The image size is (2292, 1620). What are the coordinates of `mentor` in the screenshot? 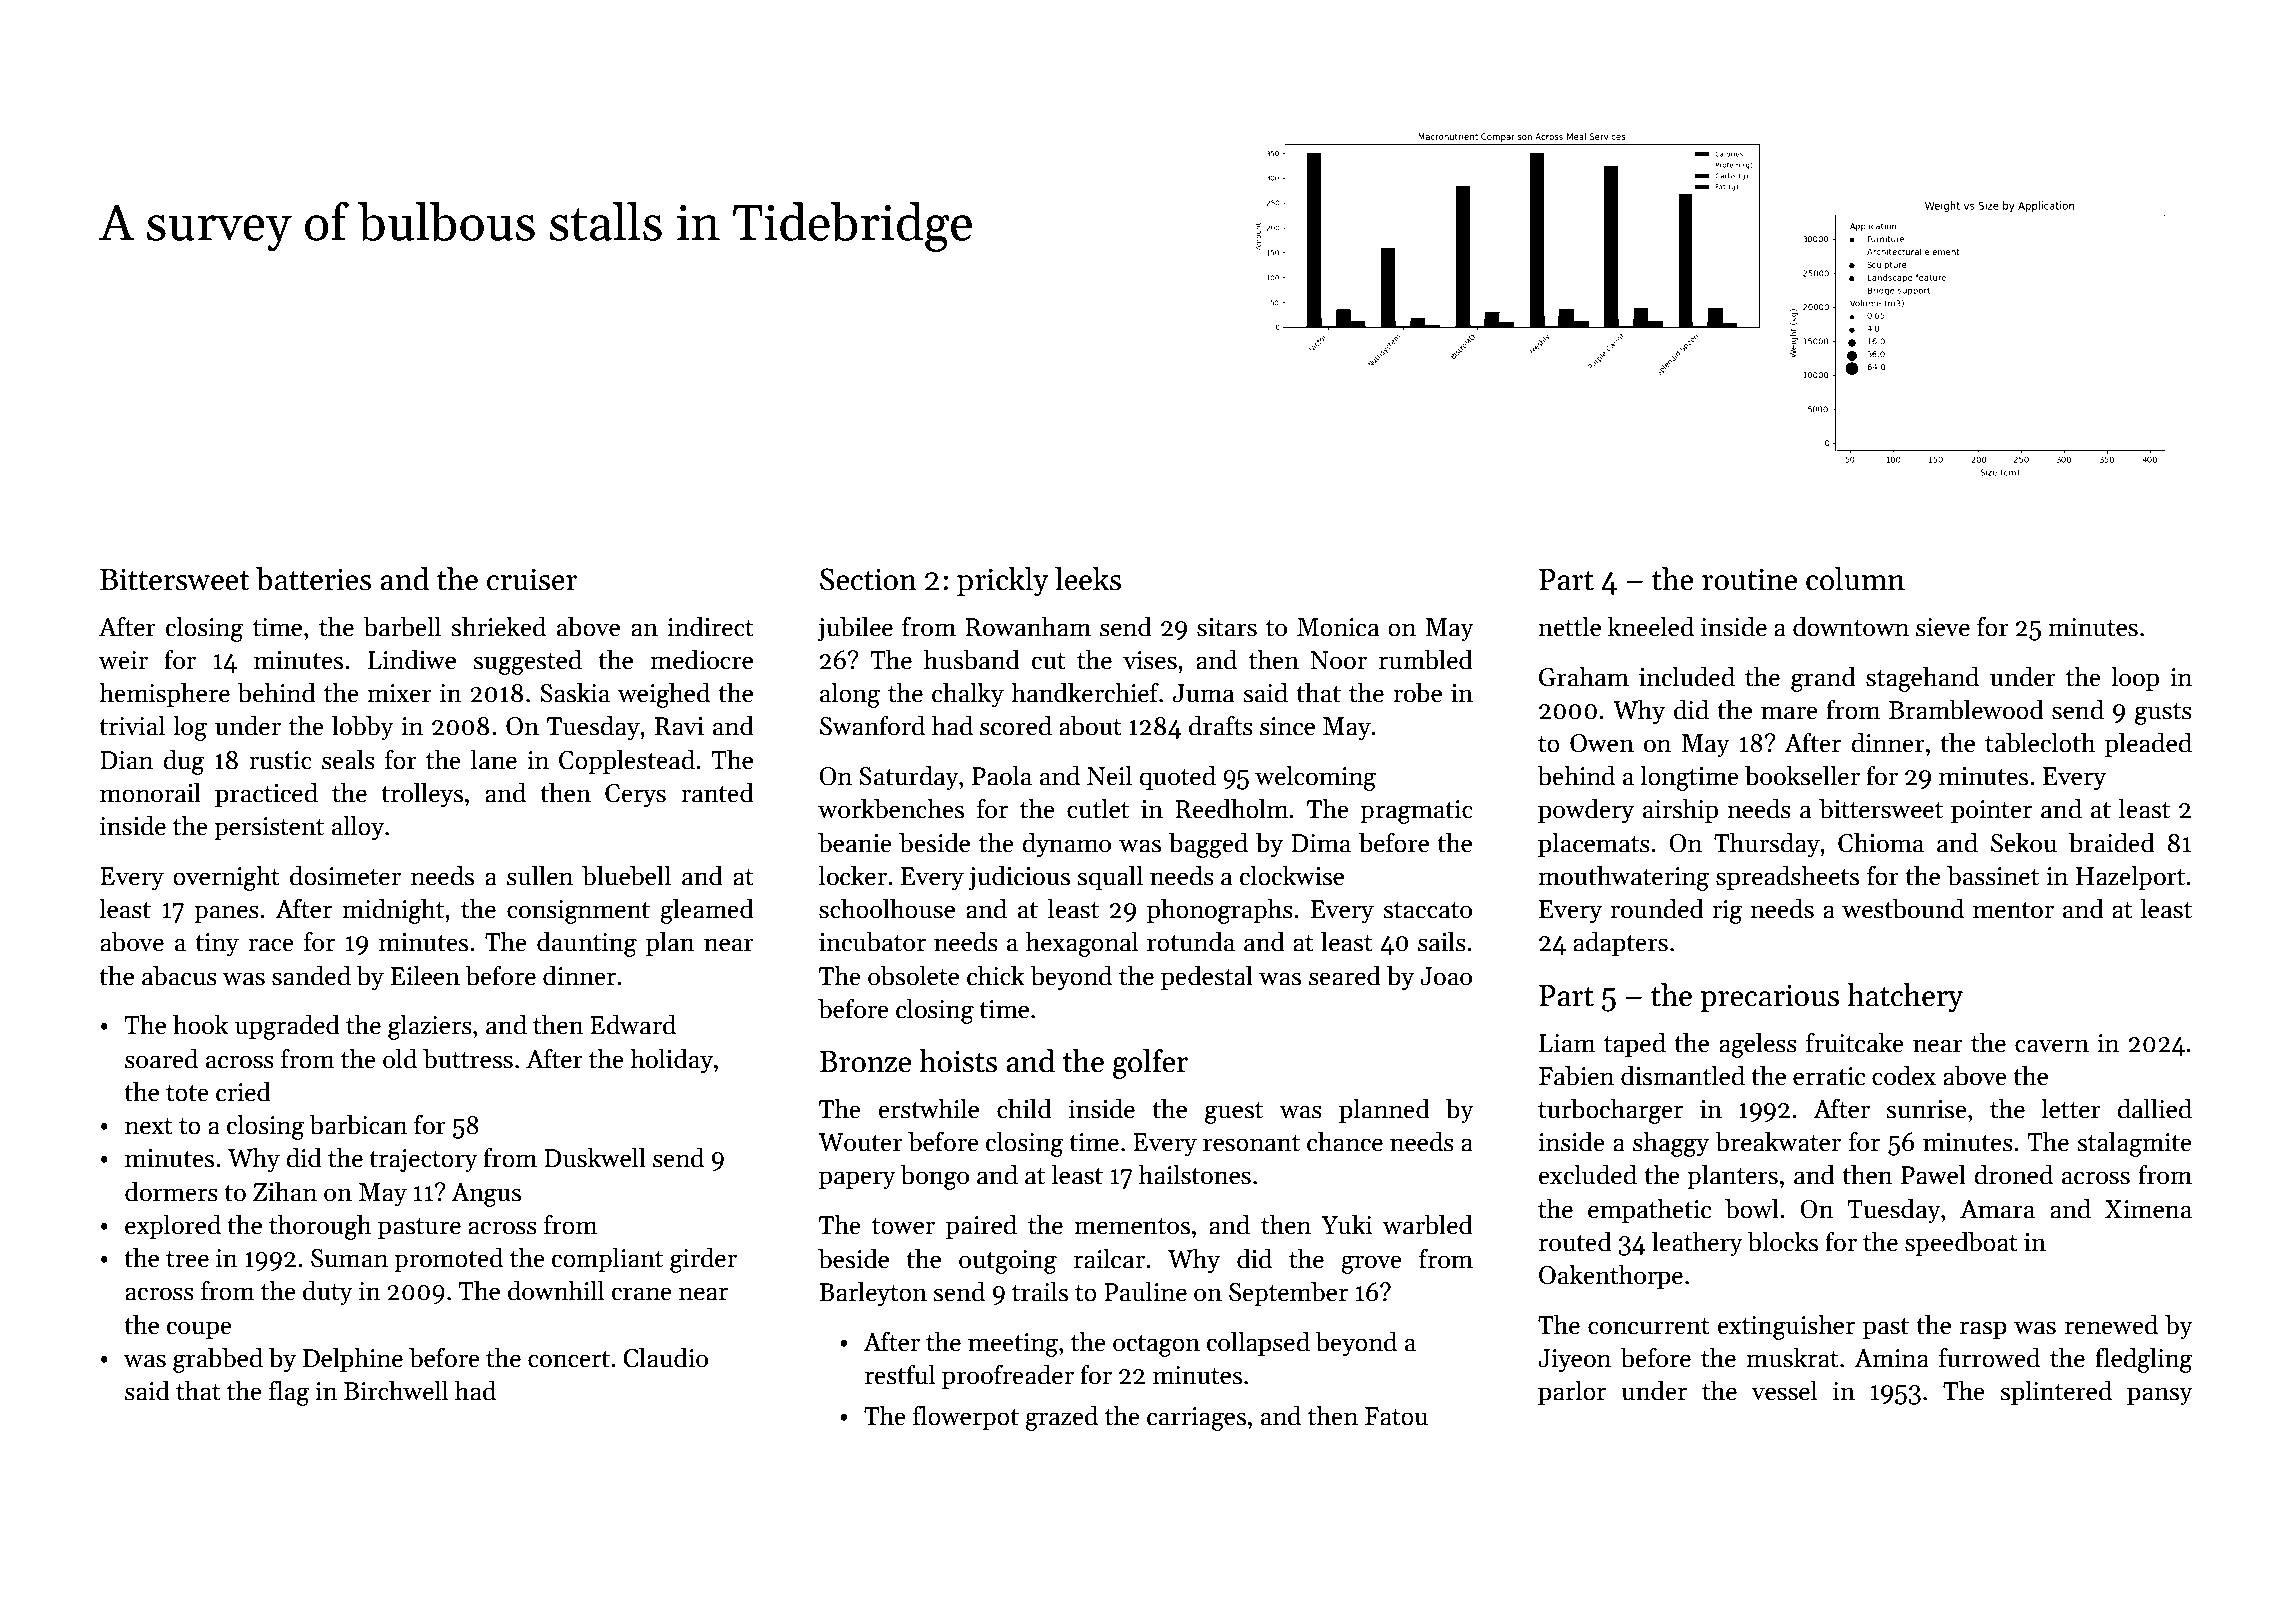 It's located at (2013, 910).
